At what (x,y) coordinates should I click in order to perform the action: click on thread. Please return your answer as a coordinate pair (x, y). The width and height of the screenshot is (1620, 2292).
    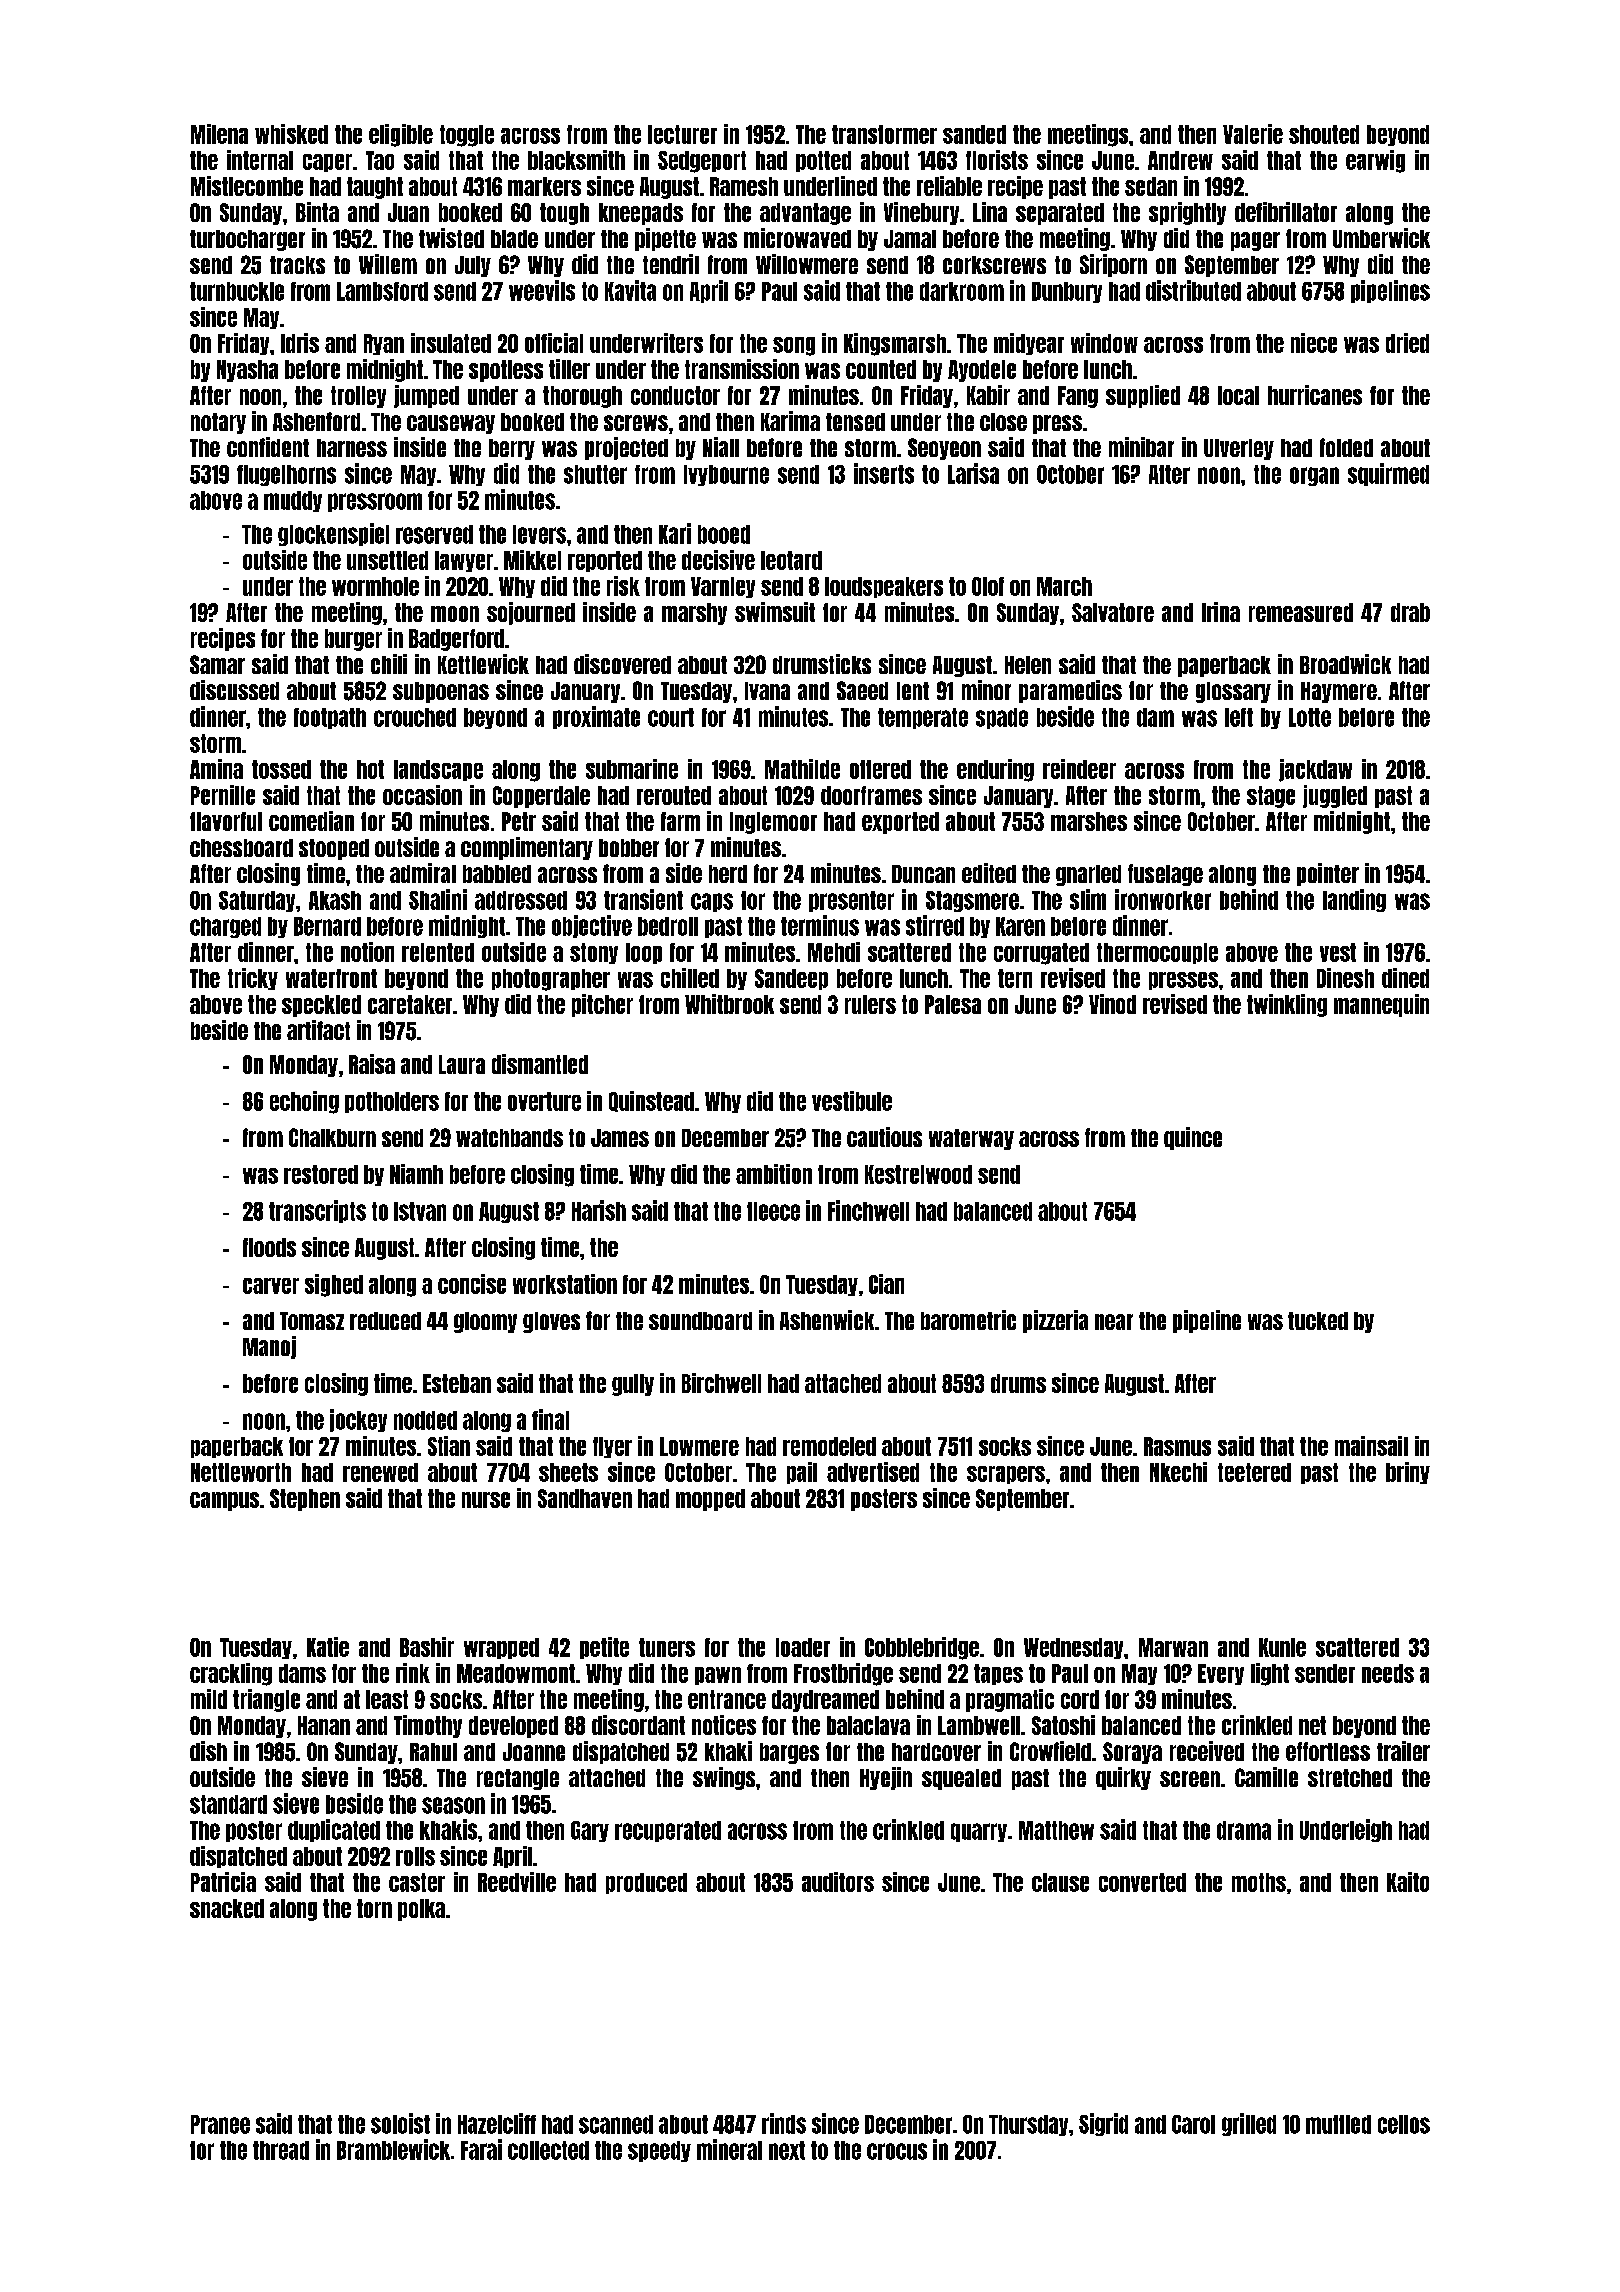
    Looking at the image, I should click on (281, 2150).
